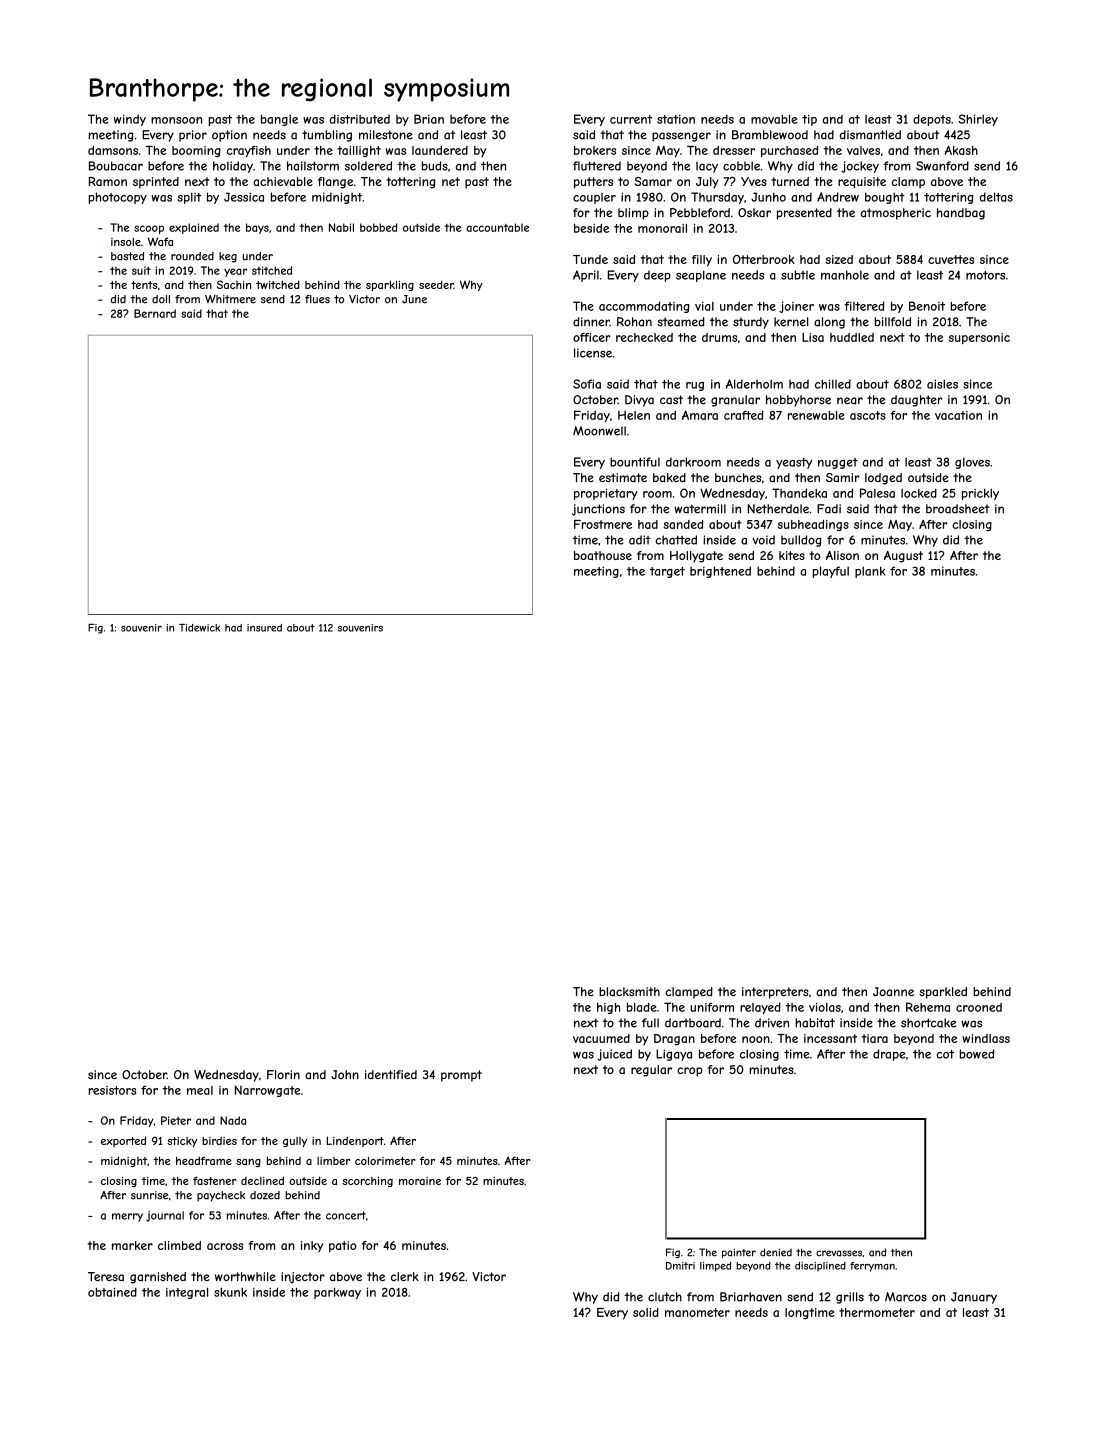  I want to click on ferryman, so click(872, 1267).
